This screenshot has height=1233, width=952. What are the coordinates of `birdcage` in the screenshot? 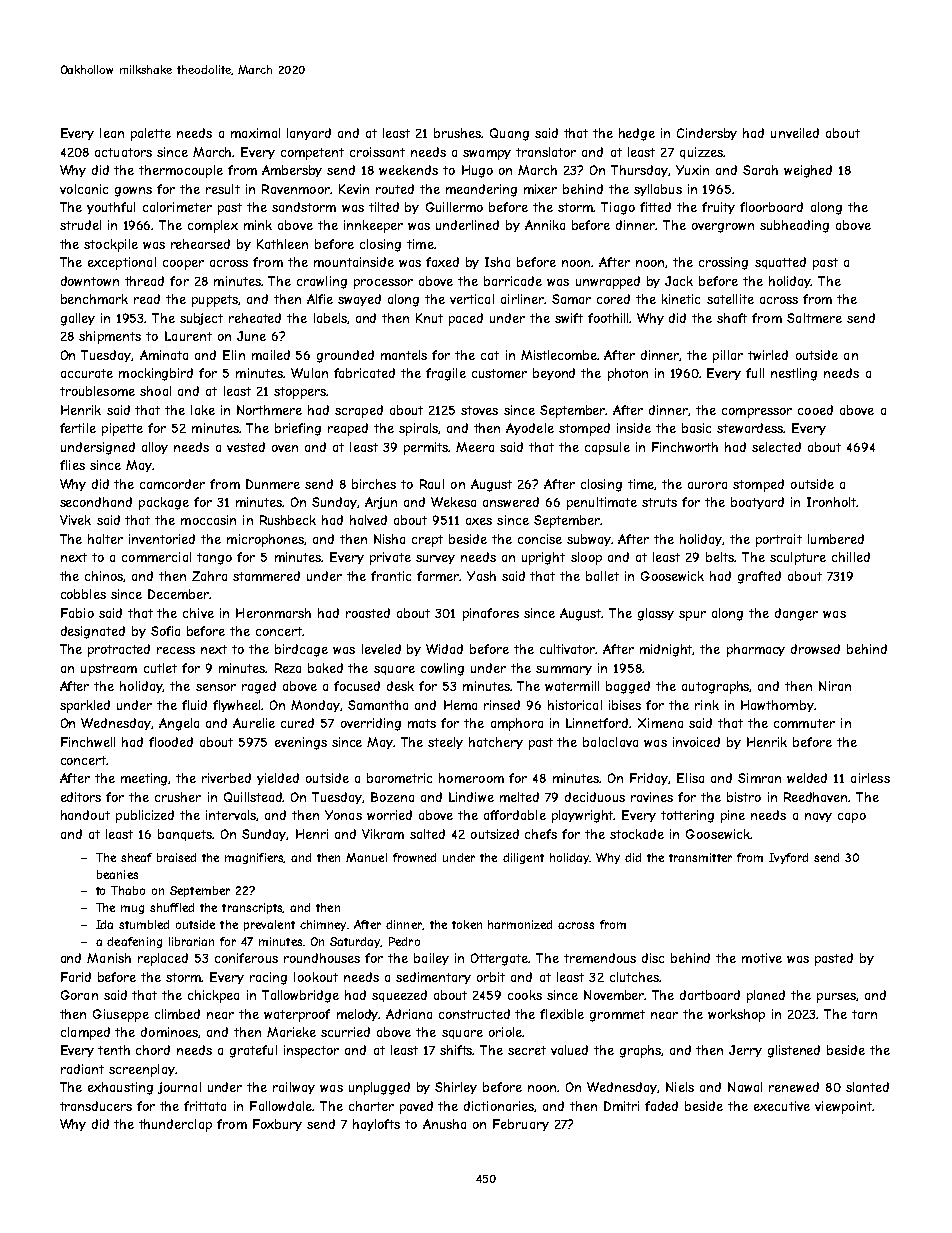 It's located at (301, 650).
